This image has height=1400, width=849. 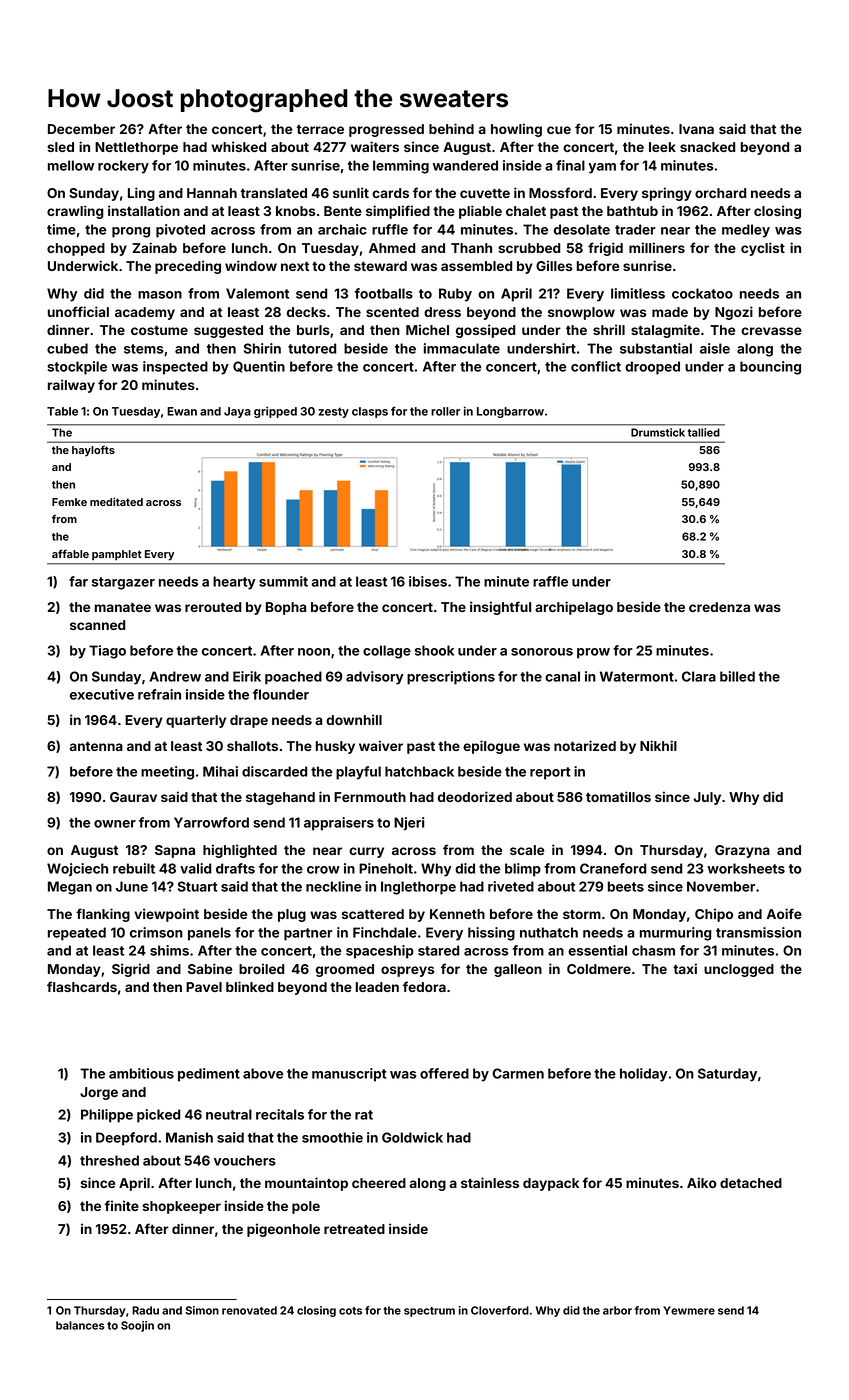 What do you see at coordinates (234, 583) in the image?
I see `hearty` at bounding box center [234, 583].
